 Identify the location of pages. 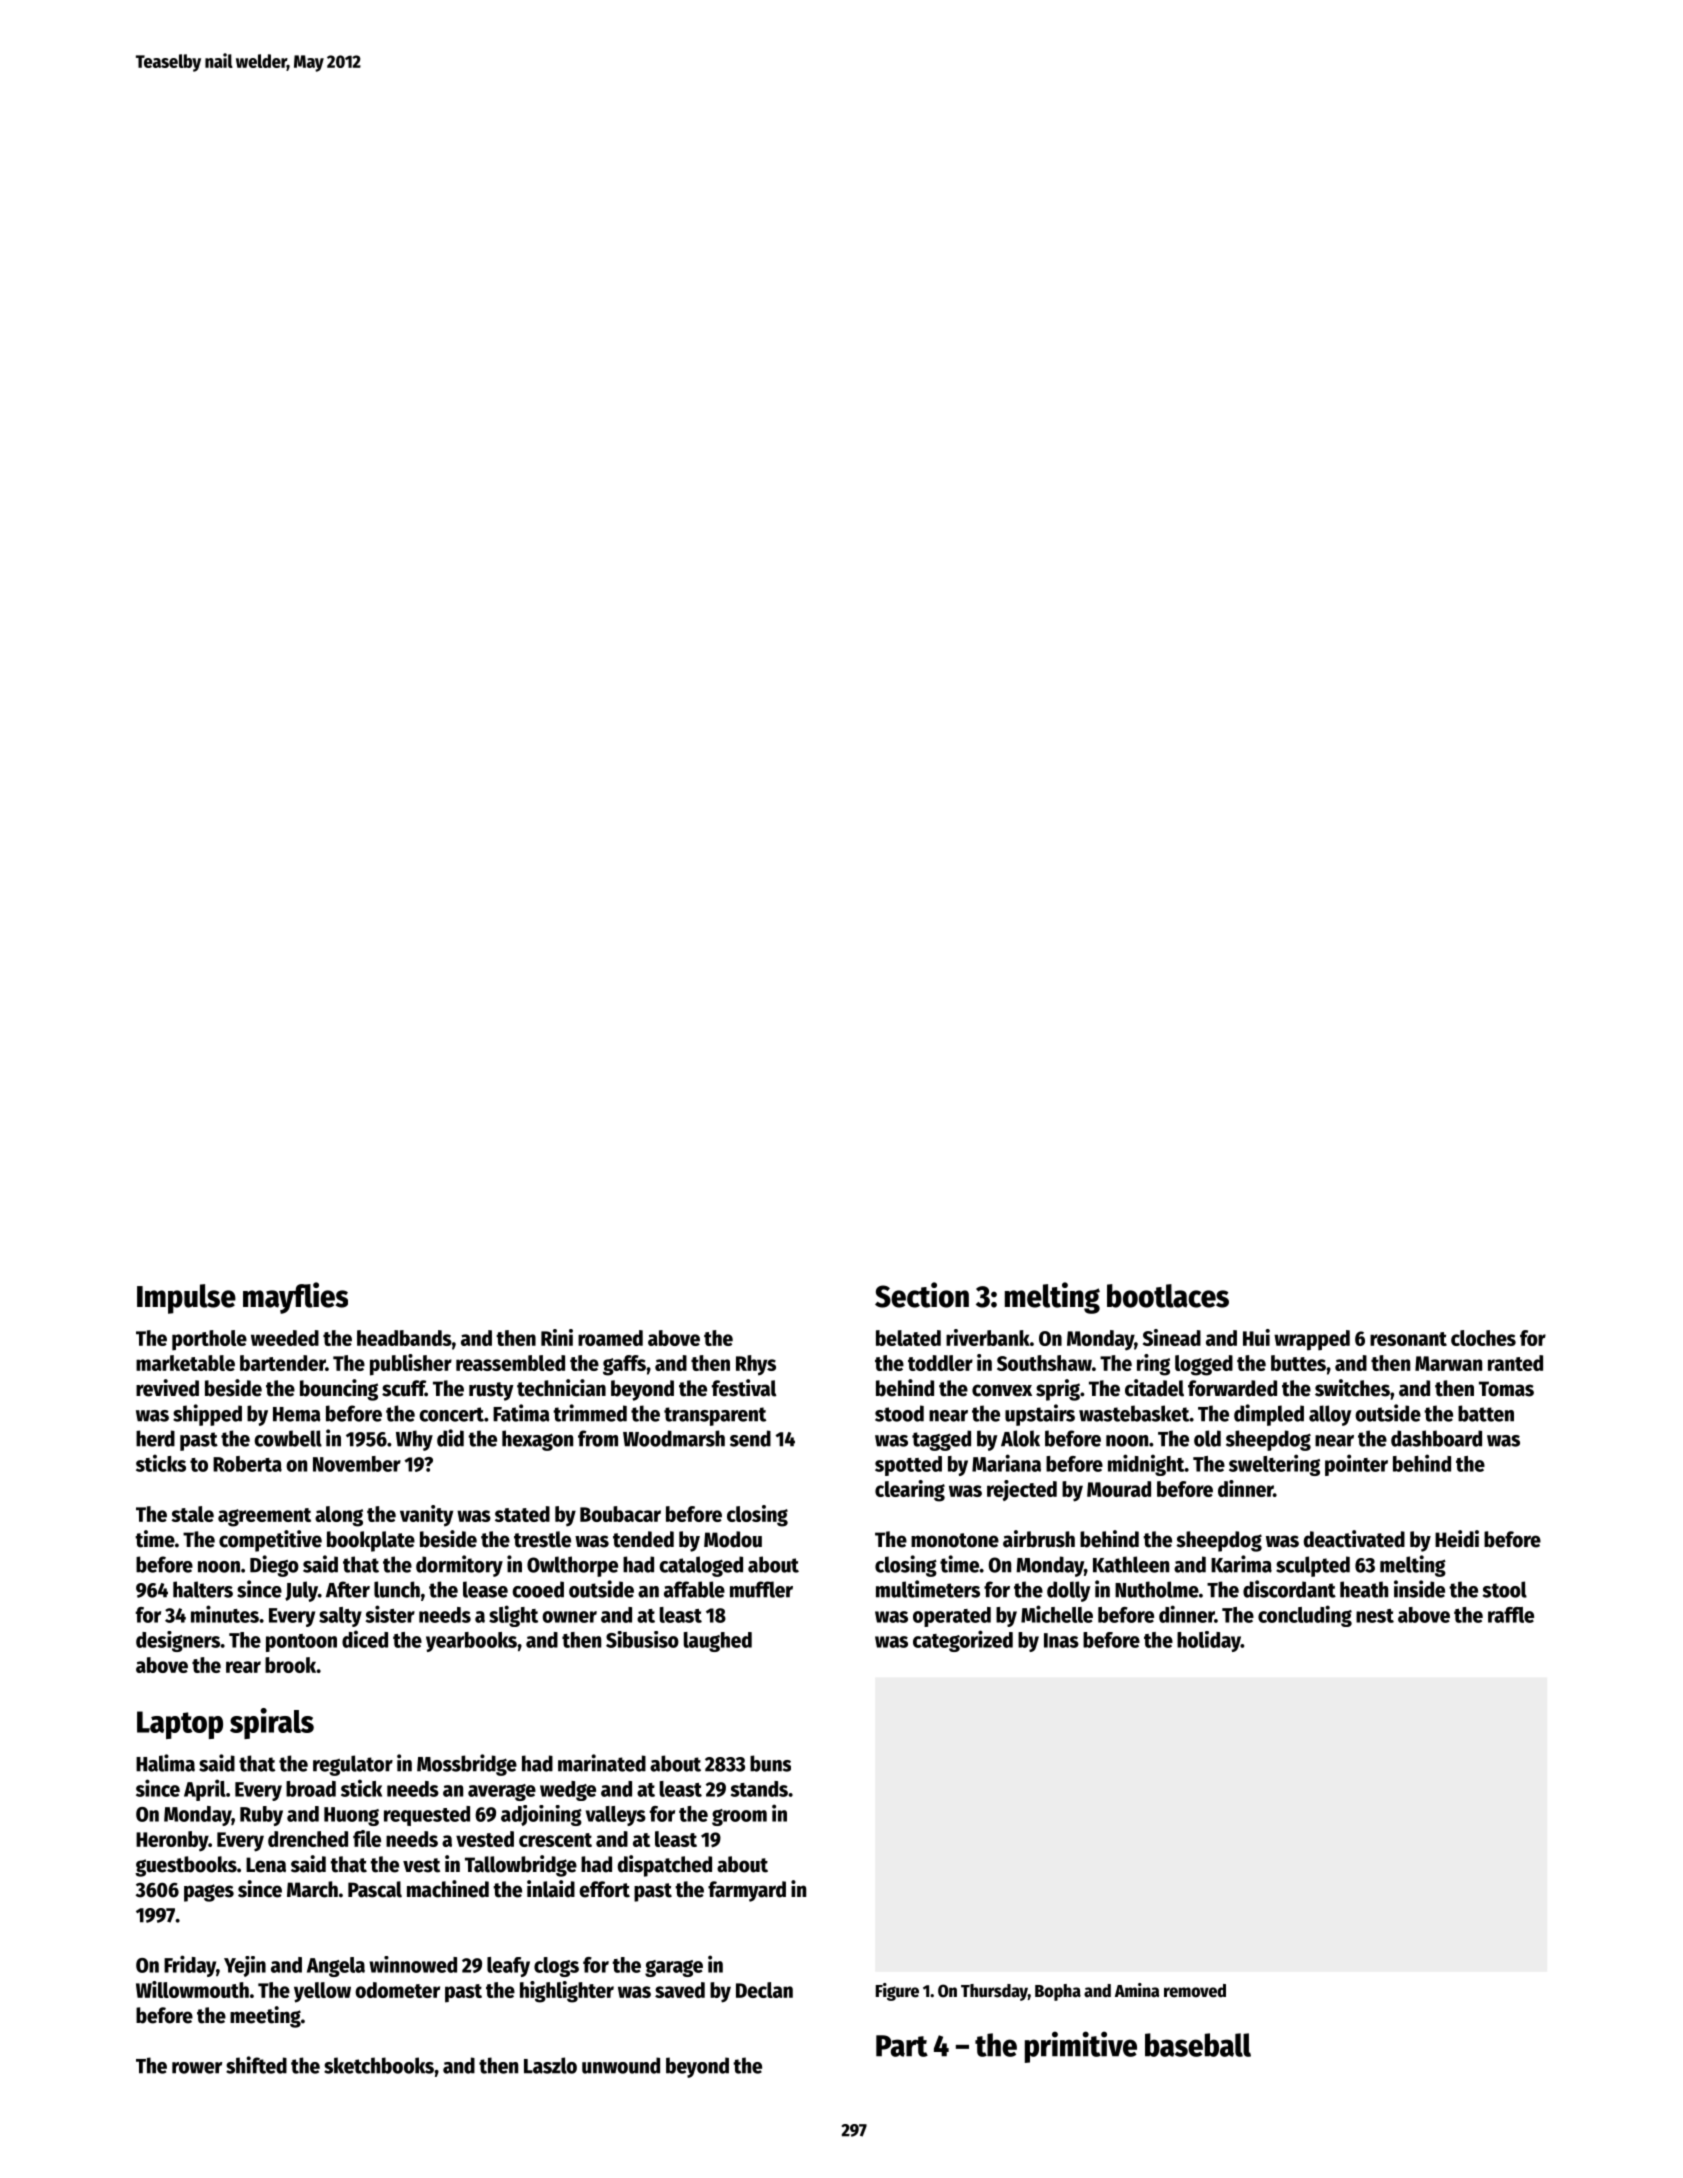
(209, 1893).
